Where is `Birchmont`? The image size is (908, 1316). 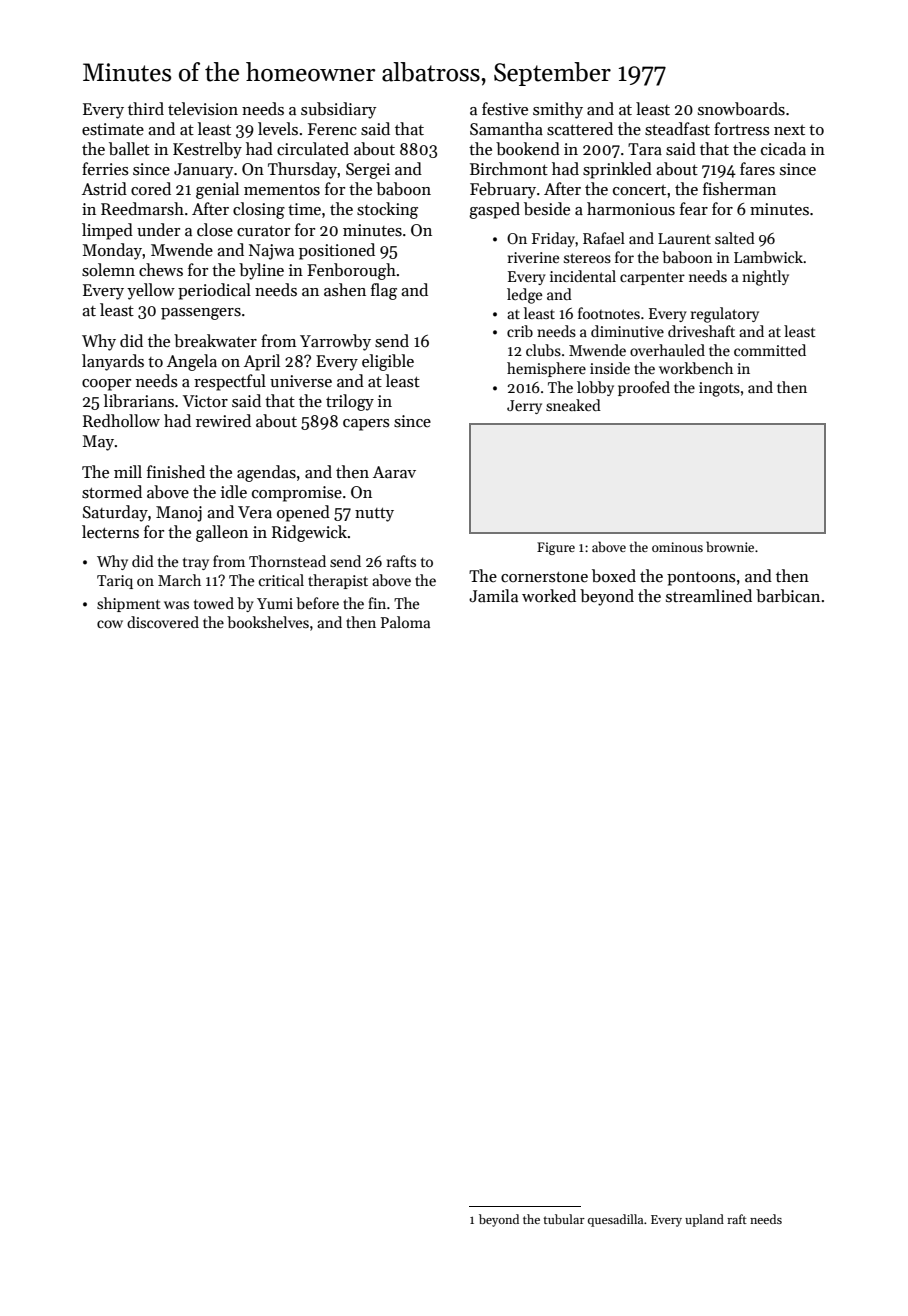
Birchmont is located at coordinates (509, 169).
